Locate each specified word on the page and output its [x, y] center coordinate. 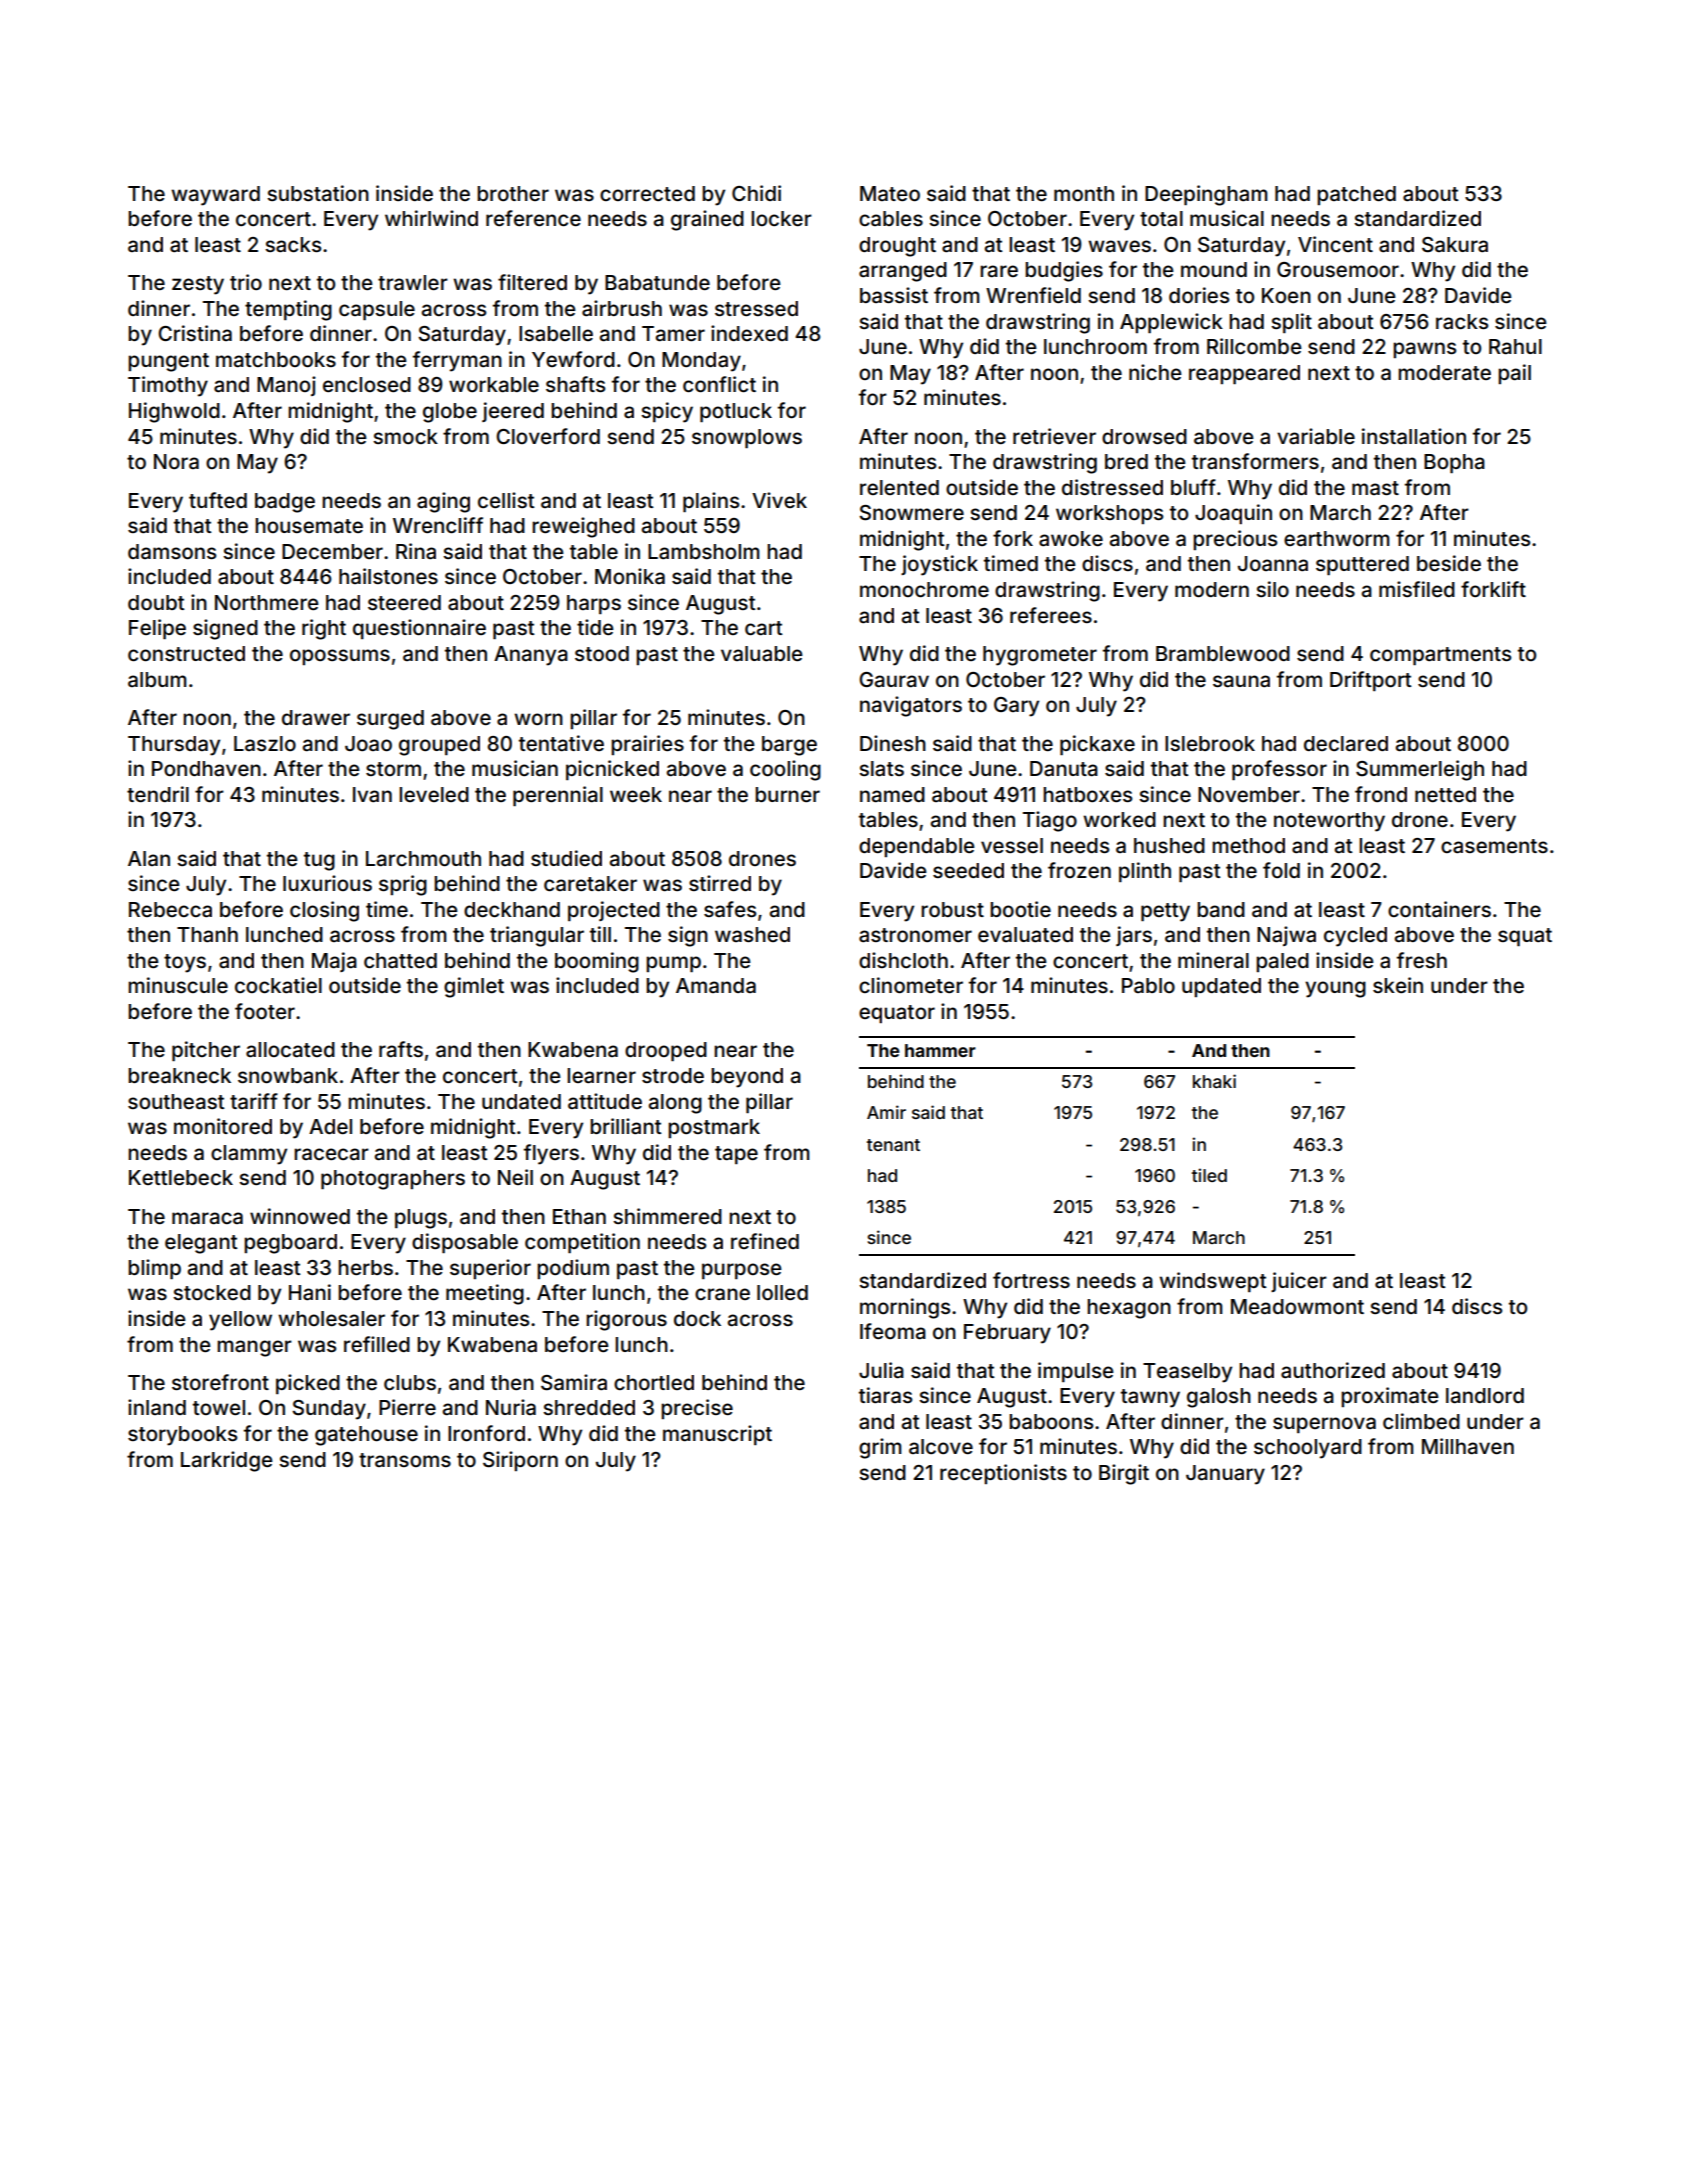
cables [891, 218]
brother [513, 193]
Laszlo [265, 743]
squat [1525, 937]
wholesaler [331, 1318]
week [636, 794]
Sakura [1455, 245]
